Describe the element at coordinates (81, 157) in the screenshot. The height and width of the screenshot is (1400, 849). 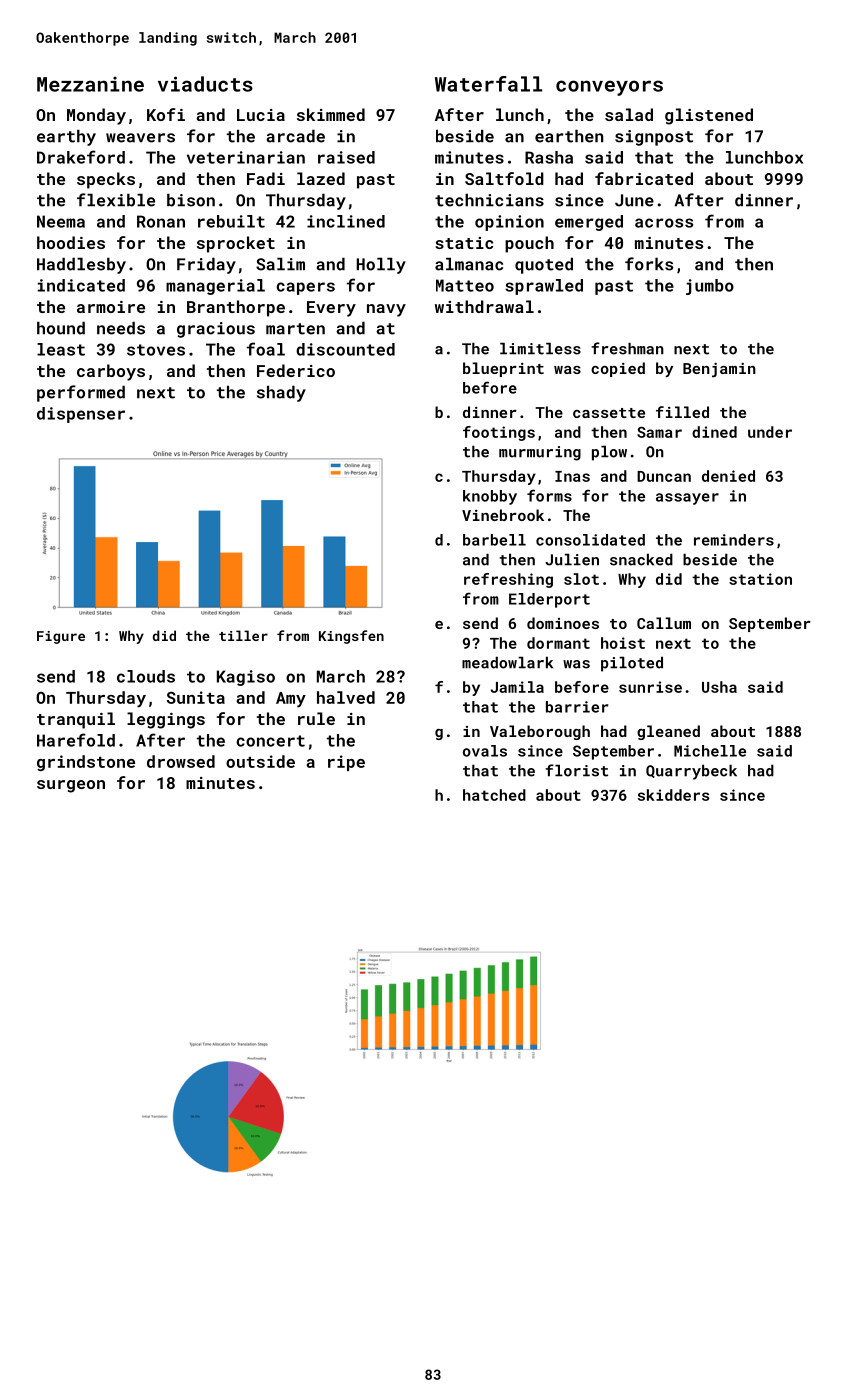
I see `Drakeford` at that location.
